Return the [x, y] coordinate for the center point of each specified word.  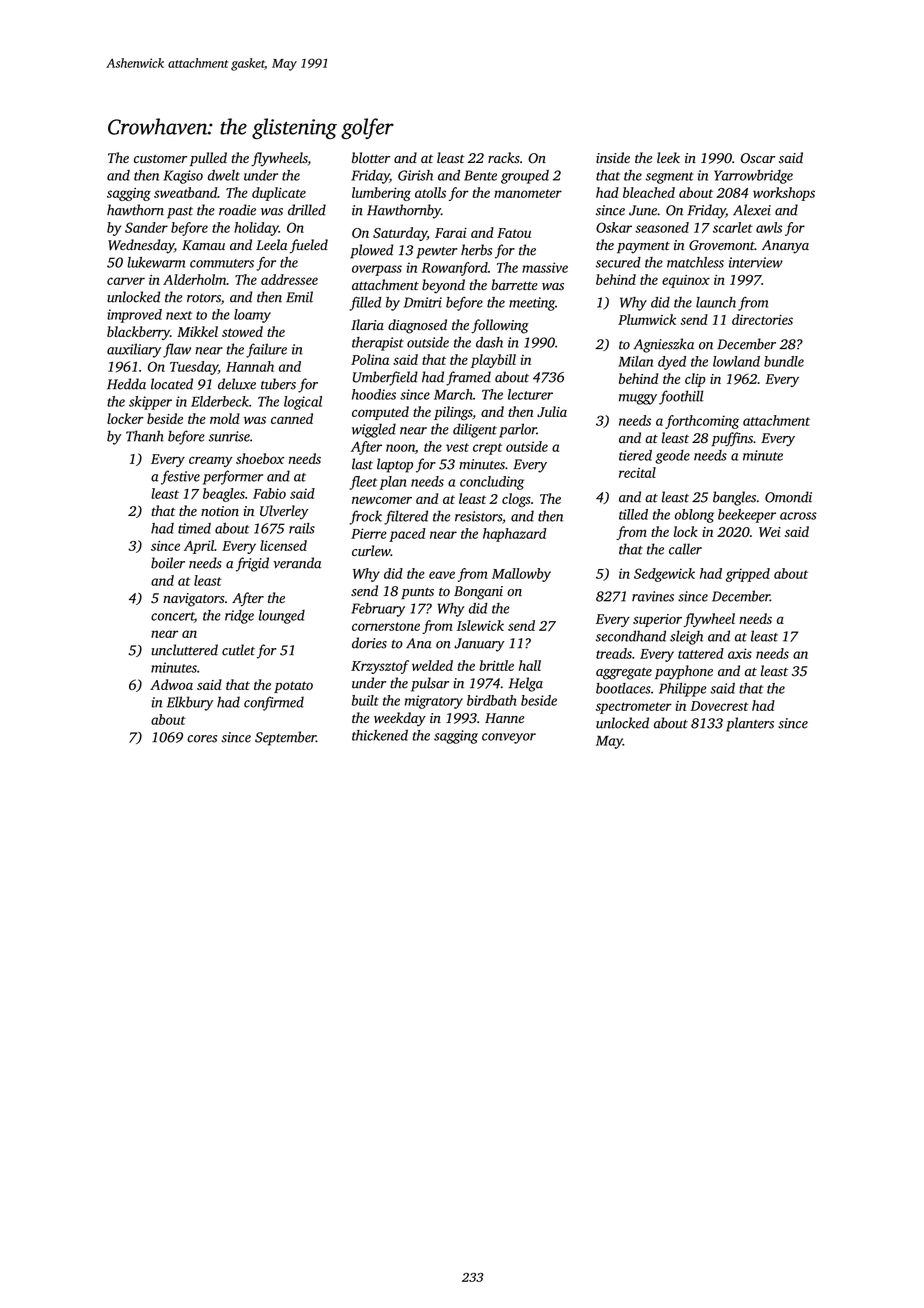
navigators [194, 600]
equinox [686, 281]
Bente [480, 175]
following [500, 326]
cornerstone [386, 626]
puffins [732, 439]
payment [643, 247]
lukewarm [156, 262]
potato [293, 687]
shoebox [260, 458]
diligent [475, 430]
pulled [208, 159]
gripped [748, 575]
